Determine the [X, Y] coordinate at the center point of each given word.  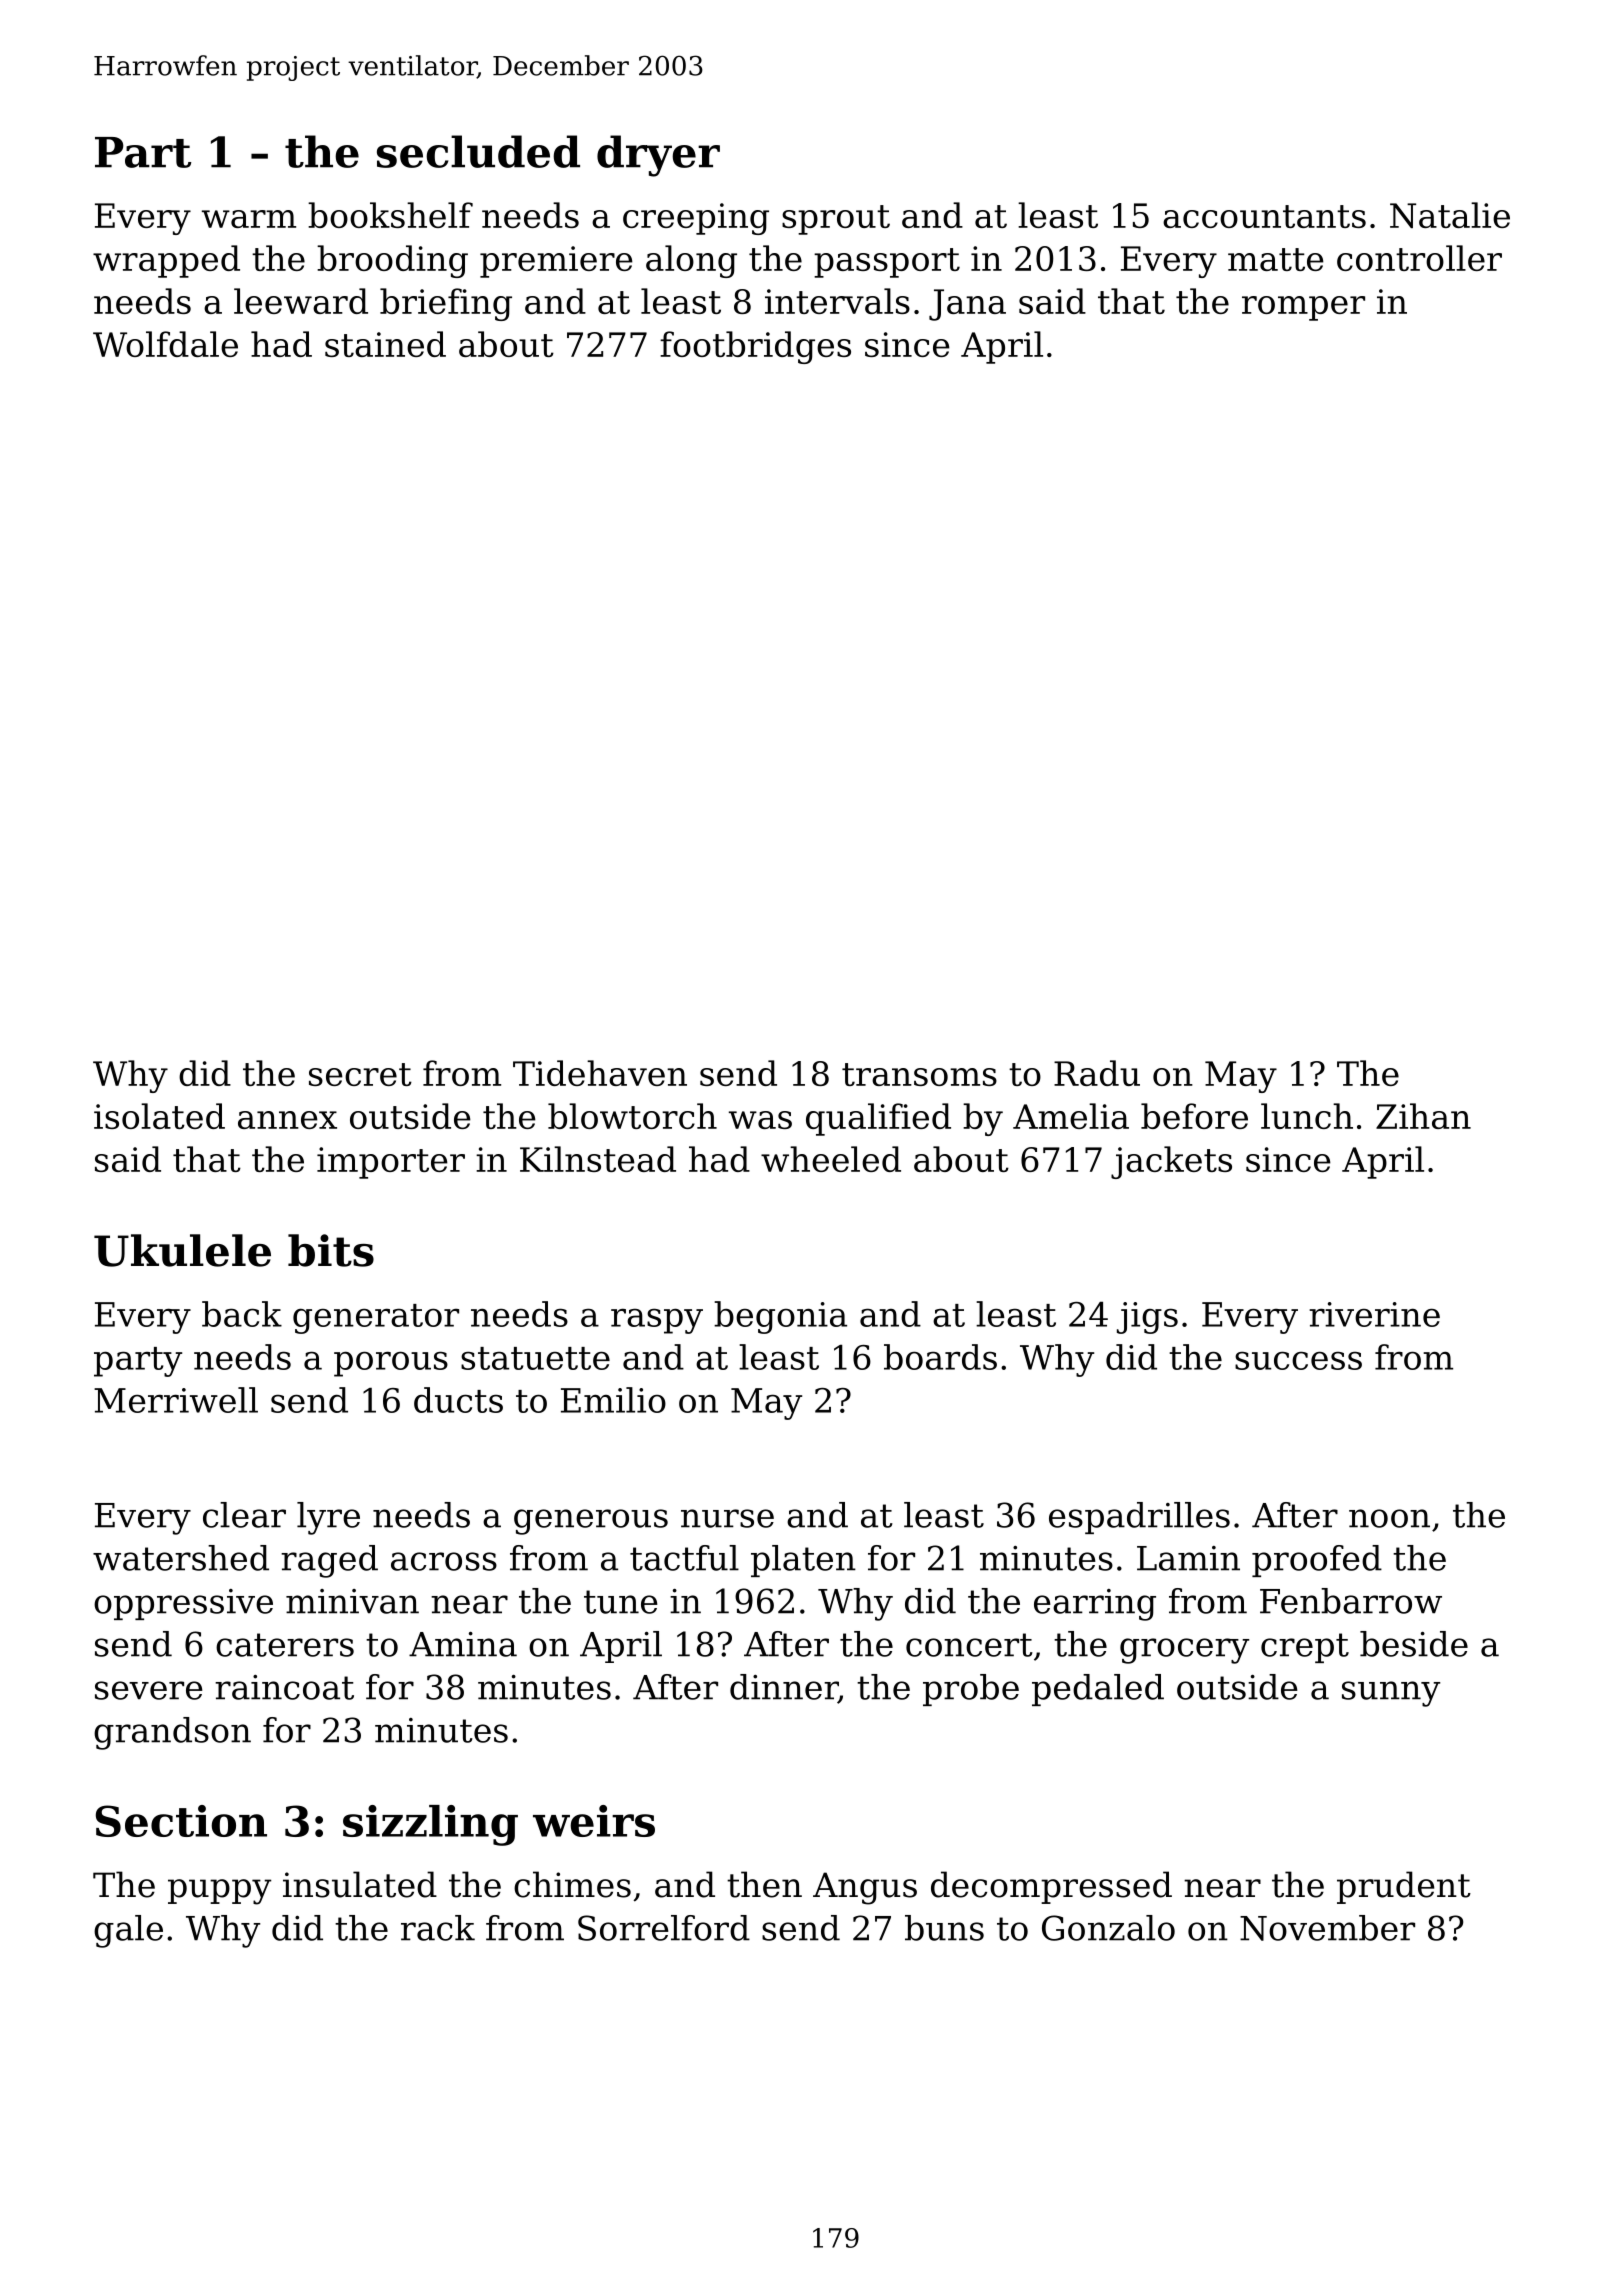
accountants [1264, 216]
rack [438, 1928]
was [760, 1120]
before [1194, 1116]
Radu [1097, 1073]
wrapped [166, 261]
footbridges [755, 347]
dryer [658, 156]
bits [331, 1250]
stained [385, 344]
